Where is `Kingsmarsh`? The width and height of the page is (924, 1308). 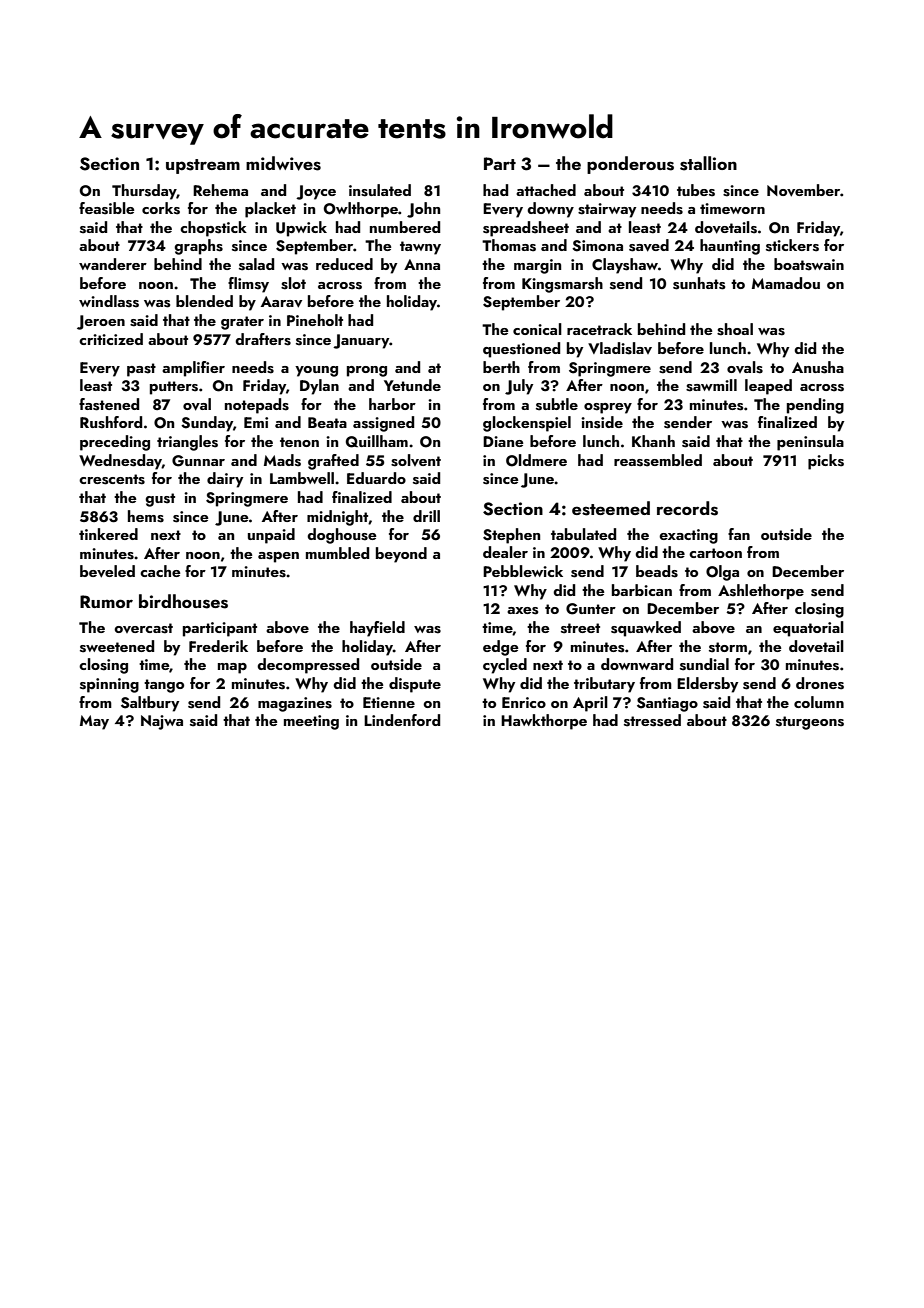
Kingsmarsh is located at coordinates (562, 285).
